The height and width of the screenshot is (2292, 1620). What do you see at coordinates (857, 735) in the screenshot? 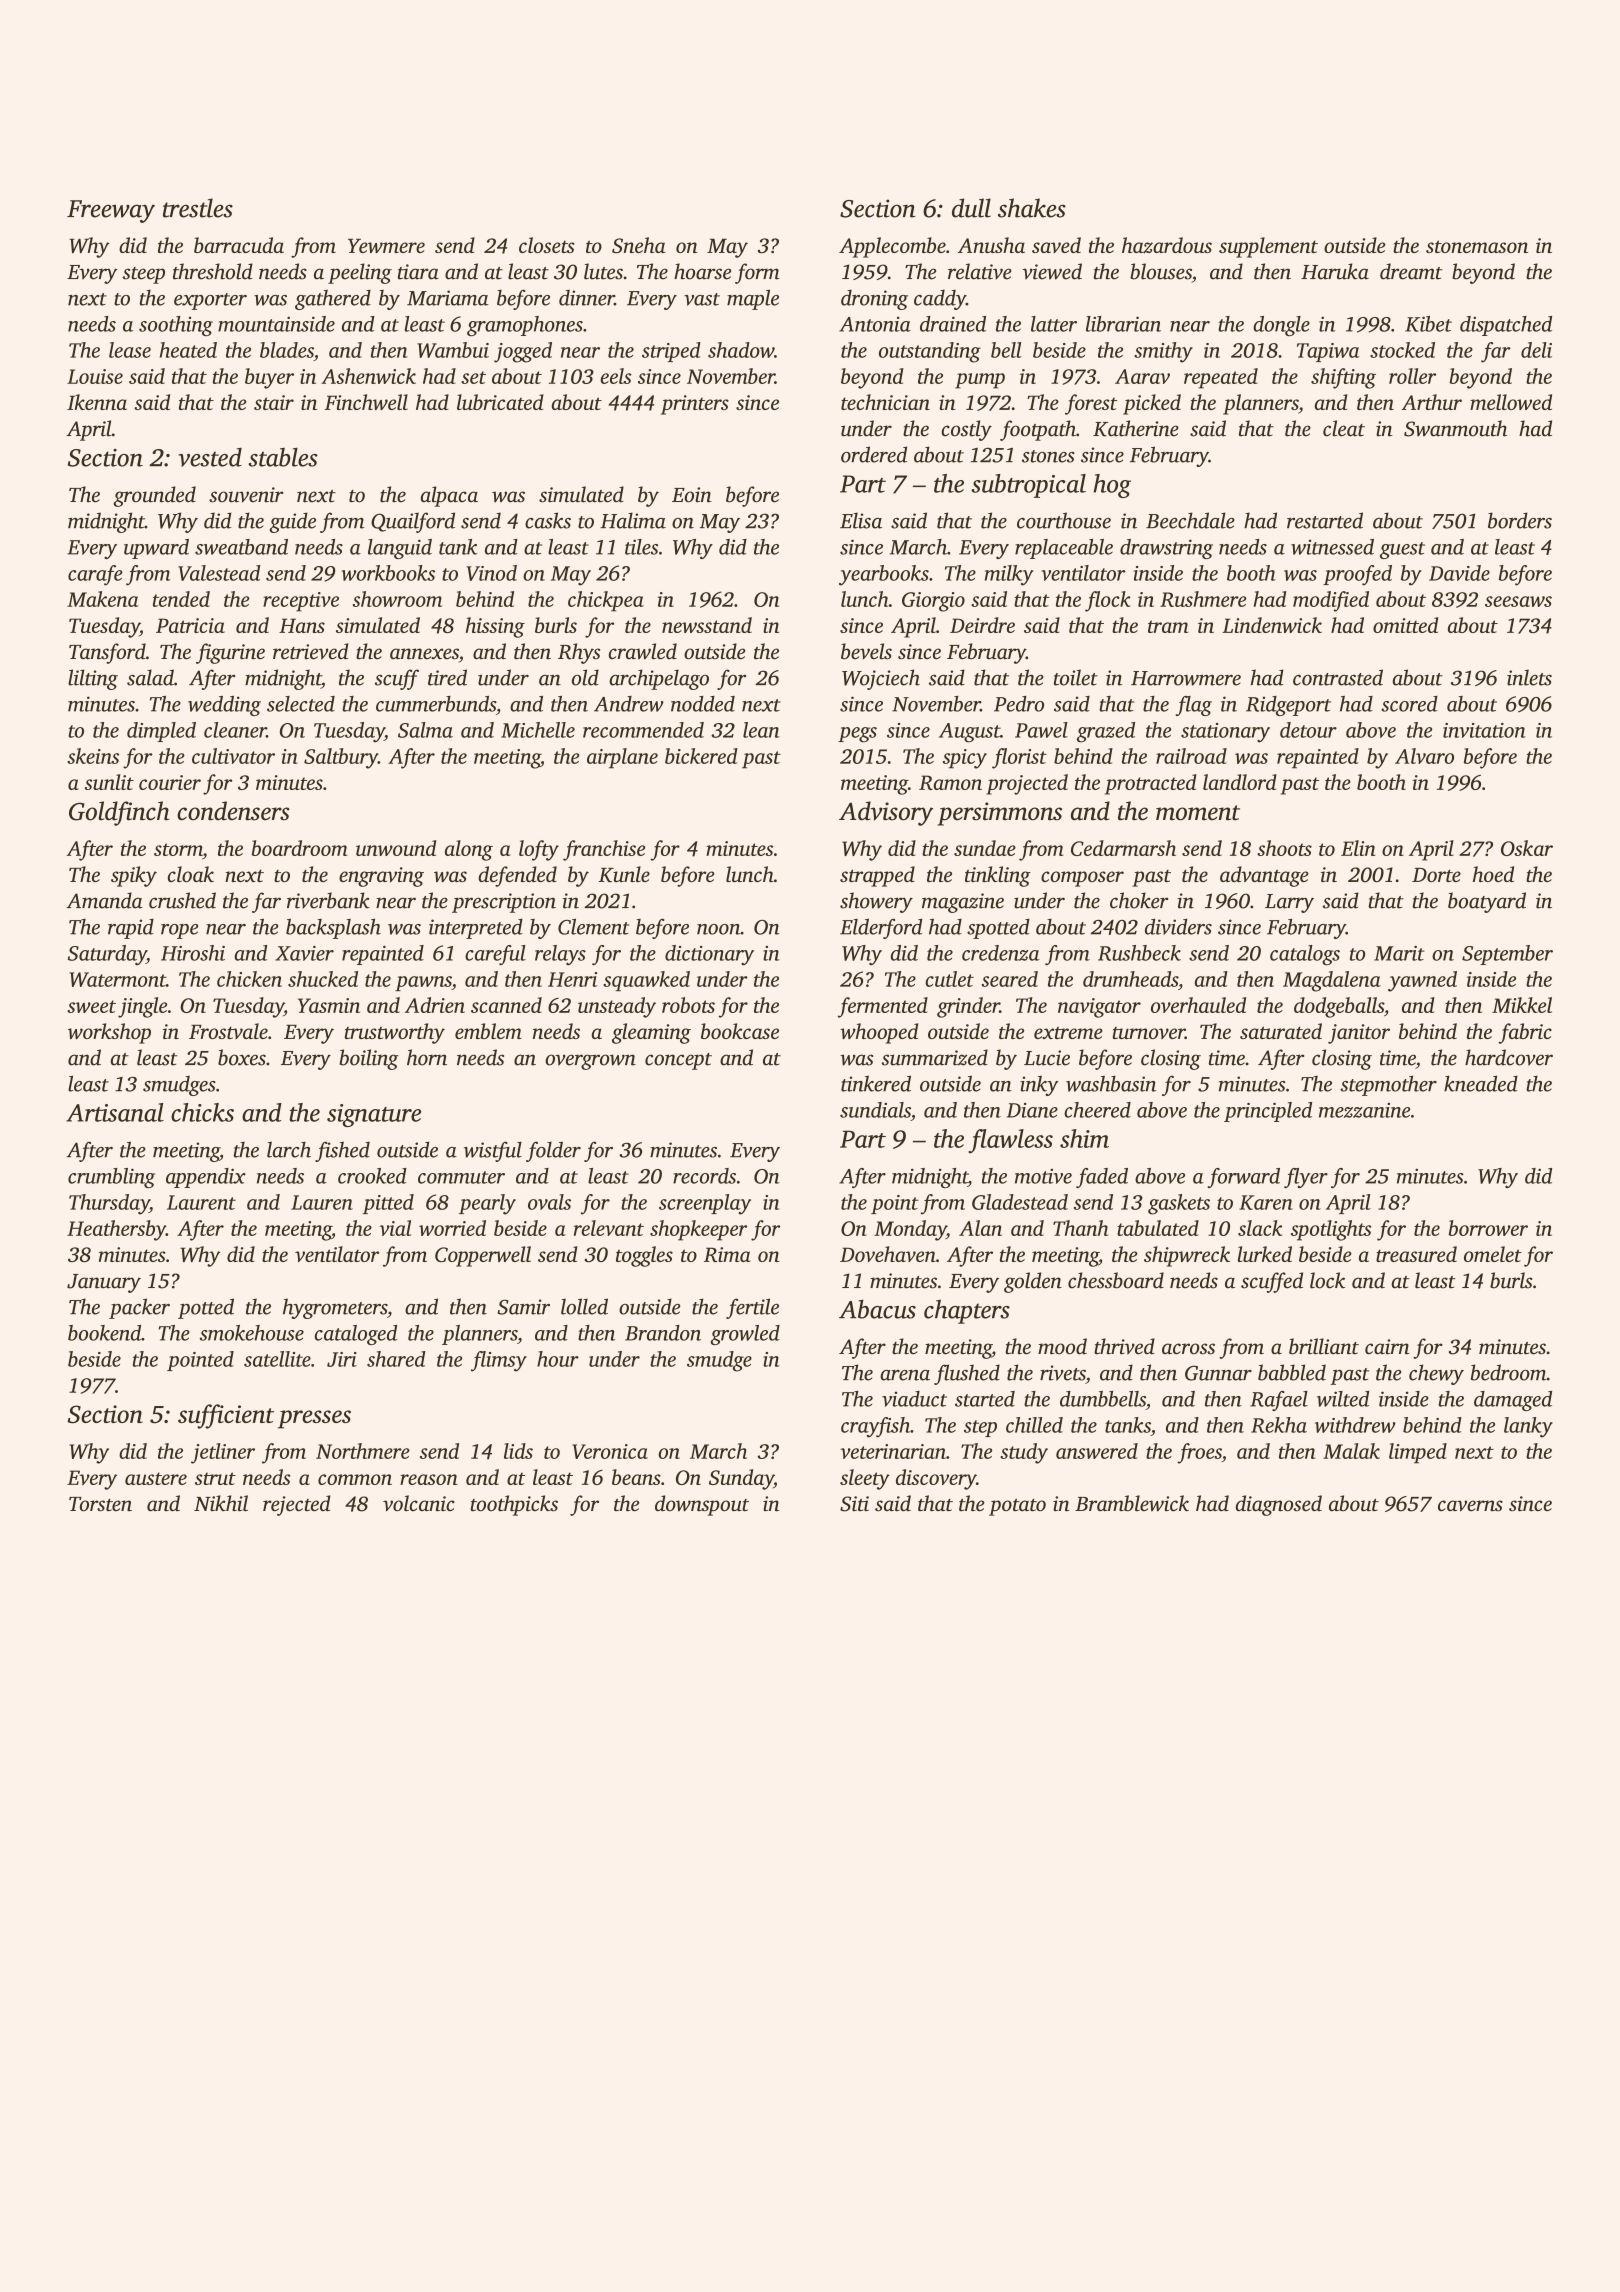
I see `pegs` at bounding box center [857, 735].
